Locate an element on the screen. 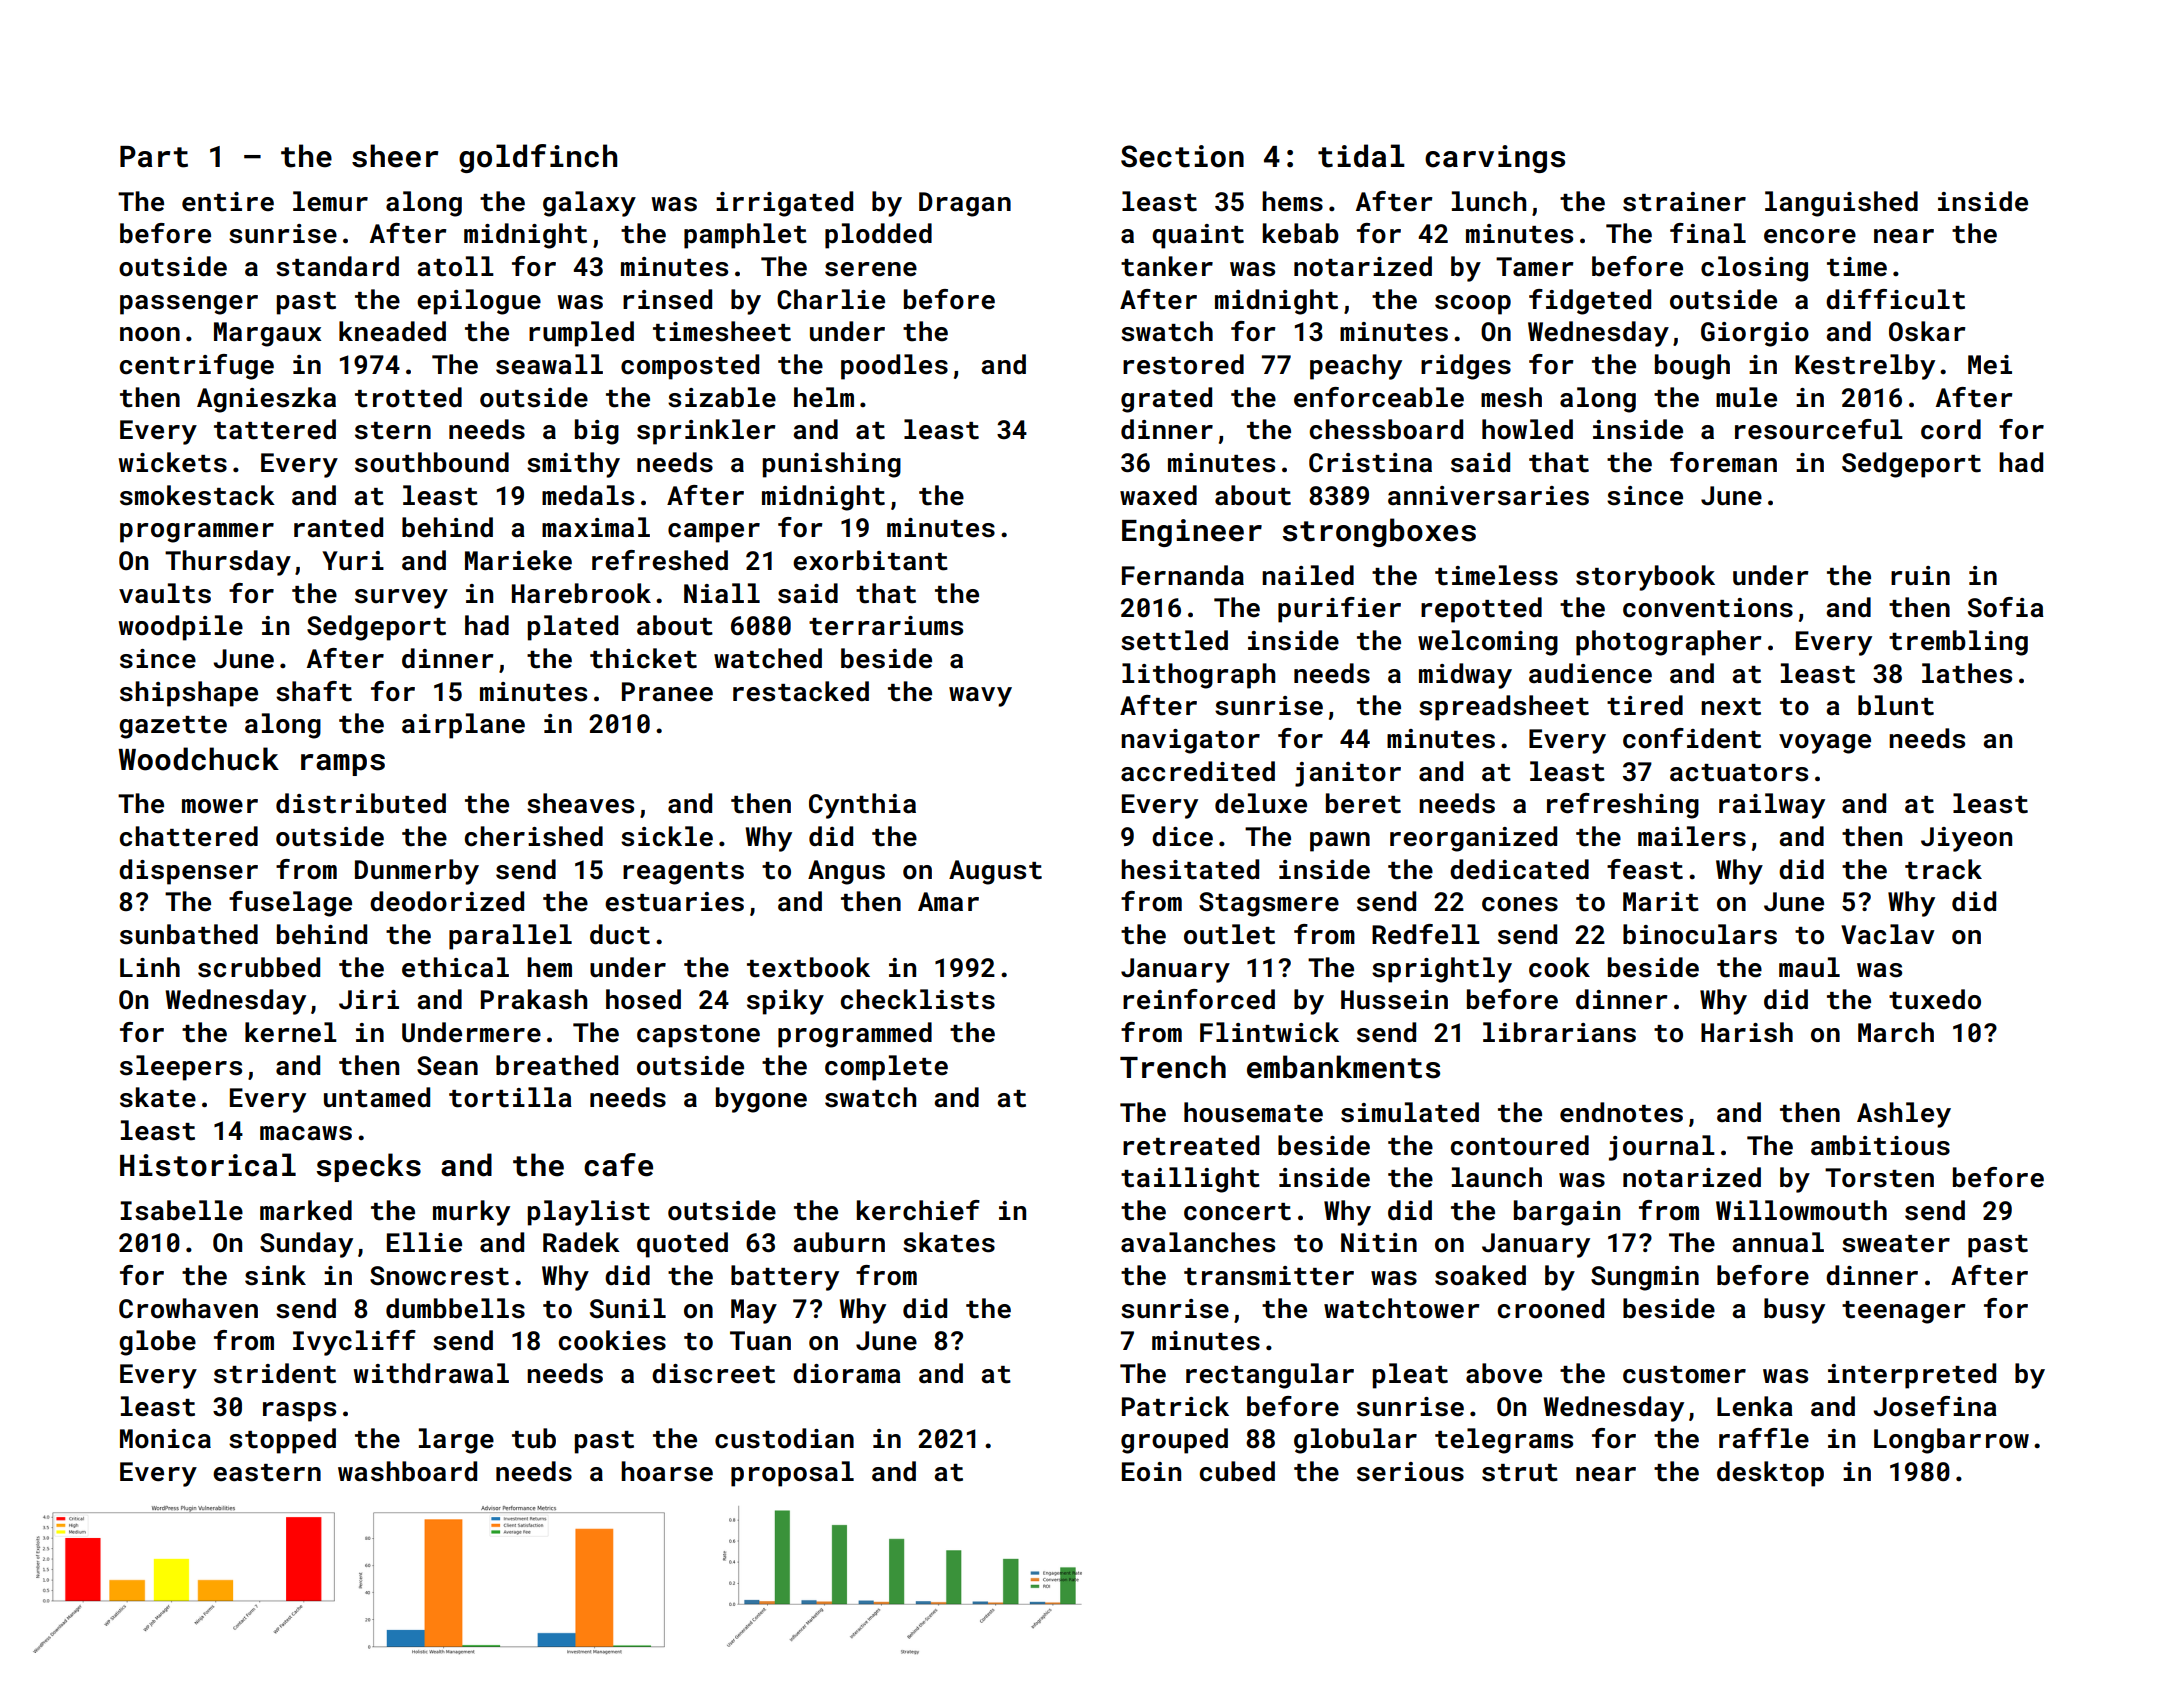  specks is located at coordinates (368, 1167).
